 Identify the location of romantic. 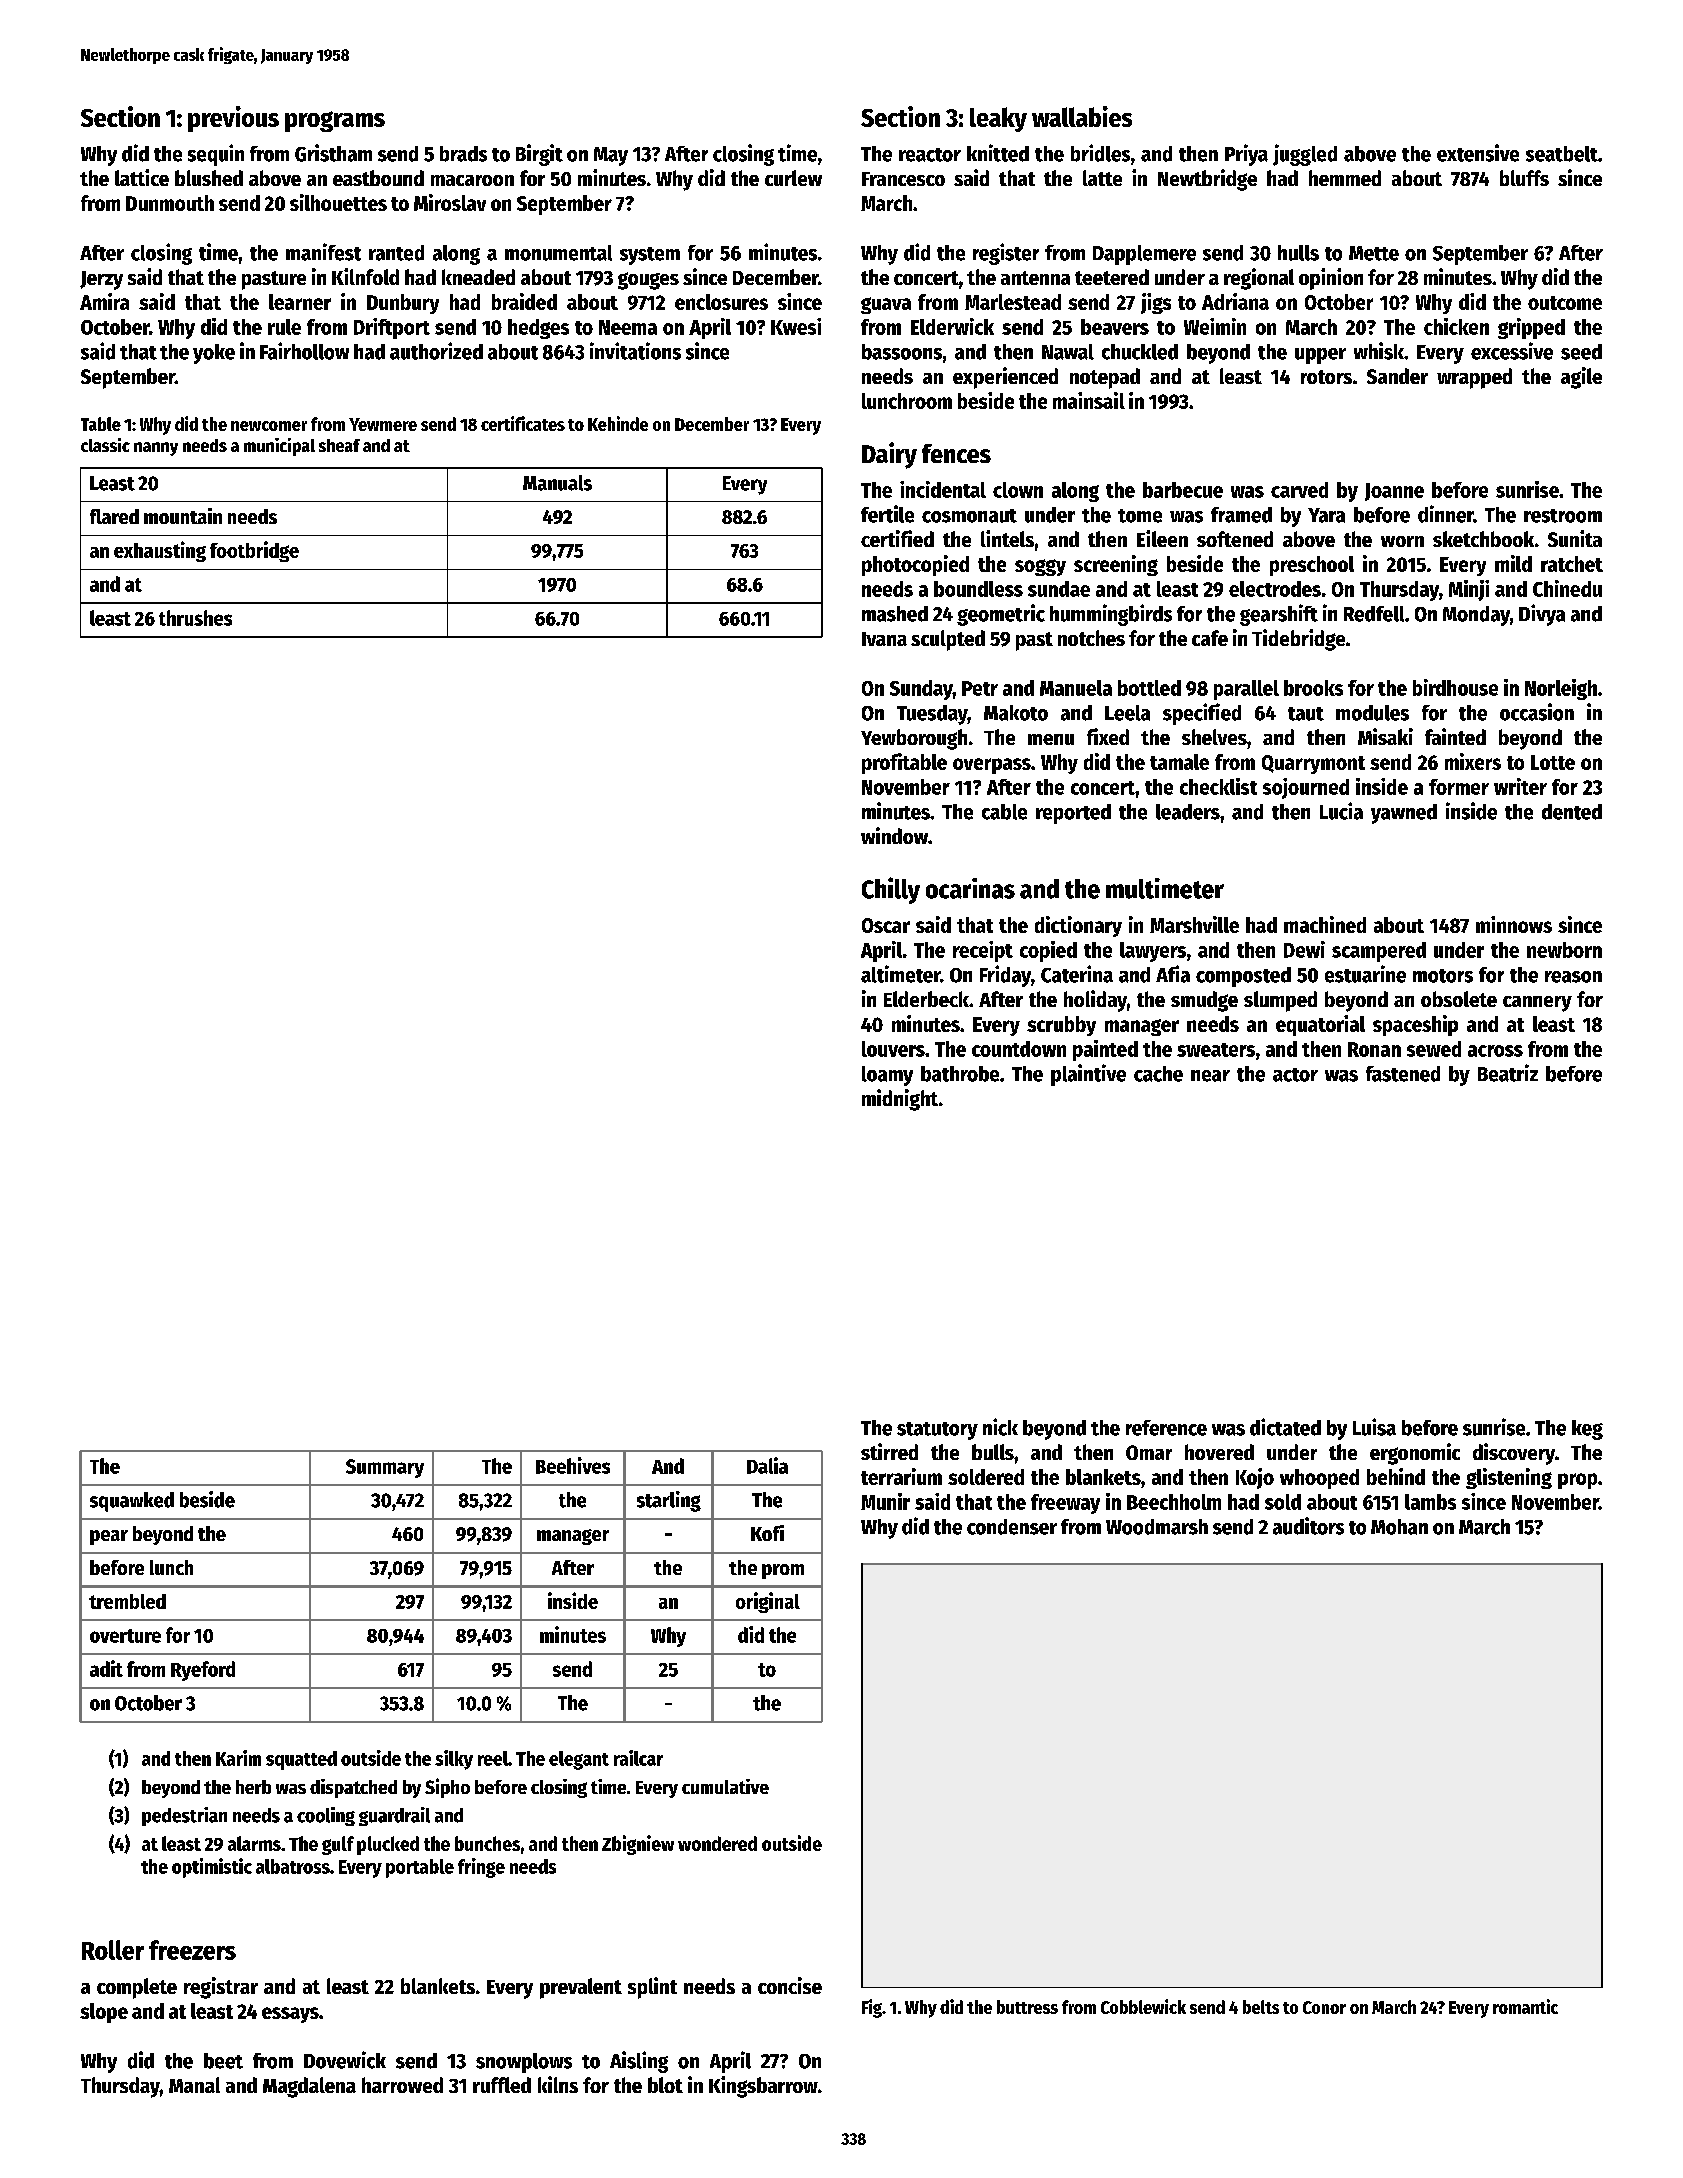
(1525, 2006).
